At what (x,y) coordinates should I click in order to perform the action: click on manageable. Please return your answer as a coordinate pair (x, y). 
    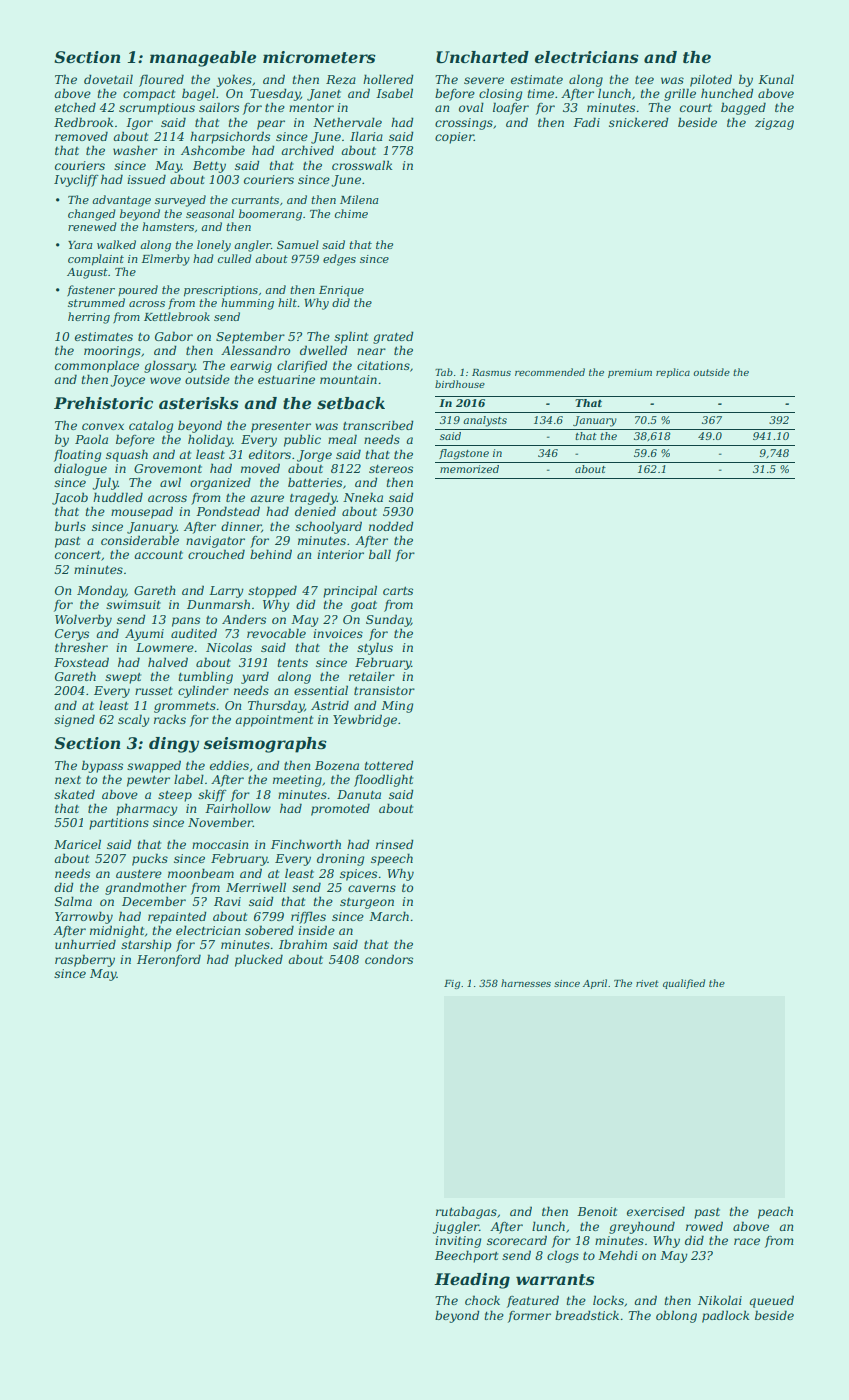
    Looking at the image, I should click on (203, 59).
